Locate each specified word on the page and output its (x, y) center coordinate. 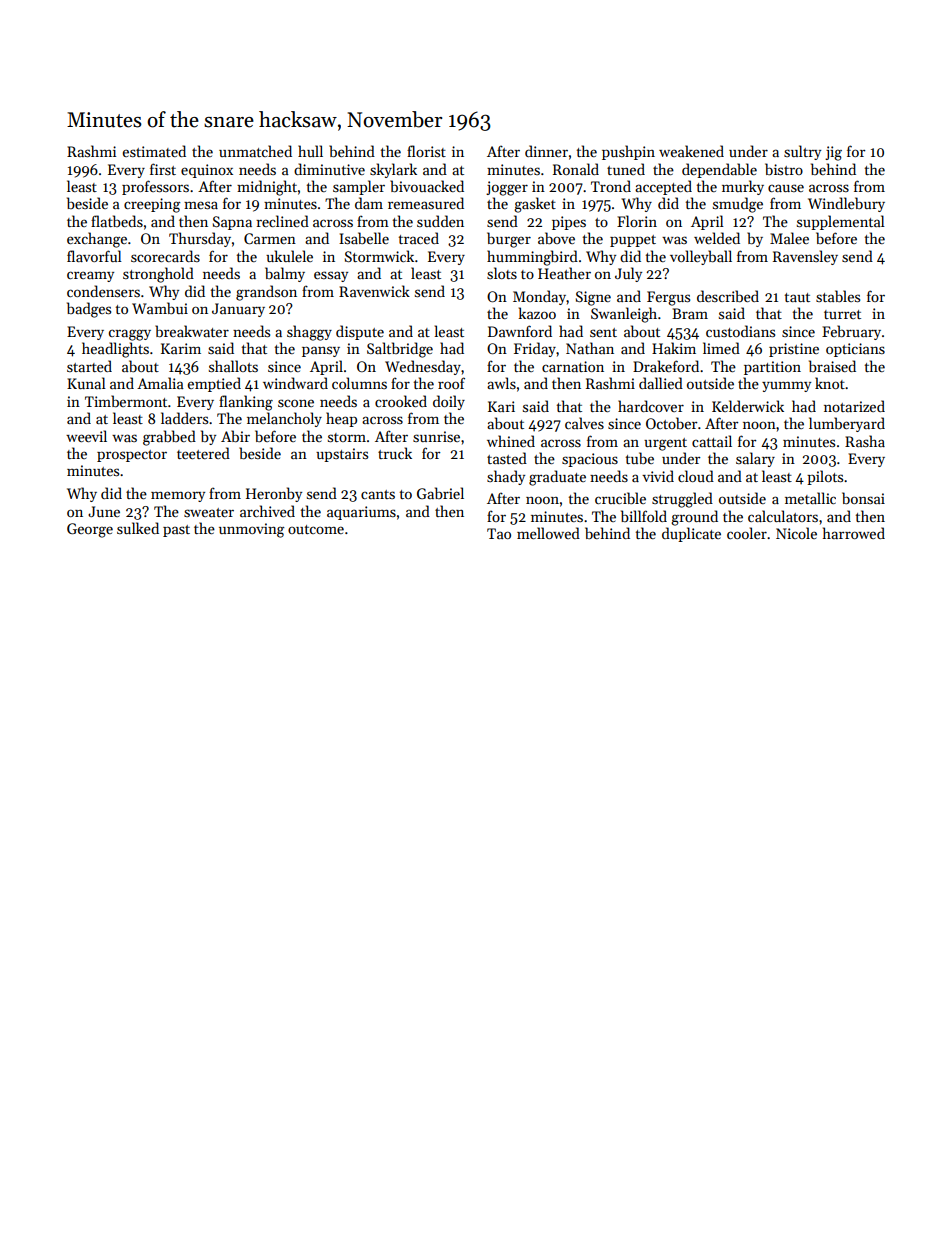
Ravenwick (374, 291)
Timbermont (126, 401)
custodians (740, 331)
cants (378, 494)
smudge (738, 205)
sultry (802, 152)
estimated (154, 151)
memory (178, 496)
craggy (130, 335)
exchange (97, 240)
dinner (546, 151)
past (176, 531)
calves (584, 423)
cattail (712, 441)
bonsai (863, 498)
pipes (569, 223)
